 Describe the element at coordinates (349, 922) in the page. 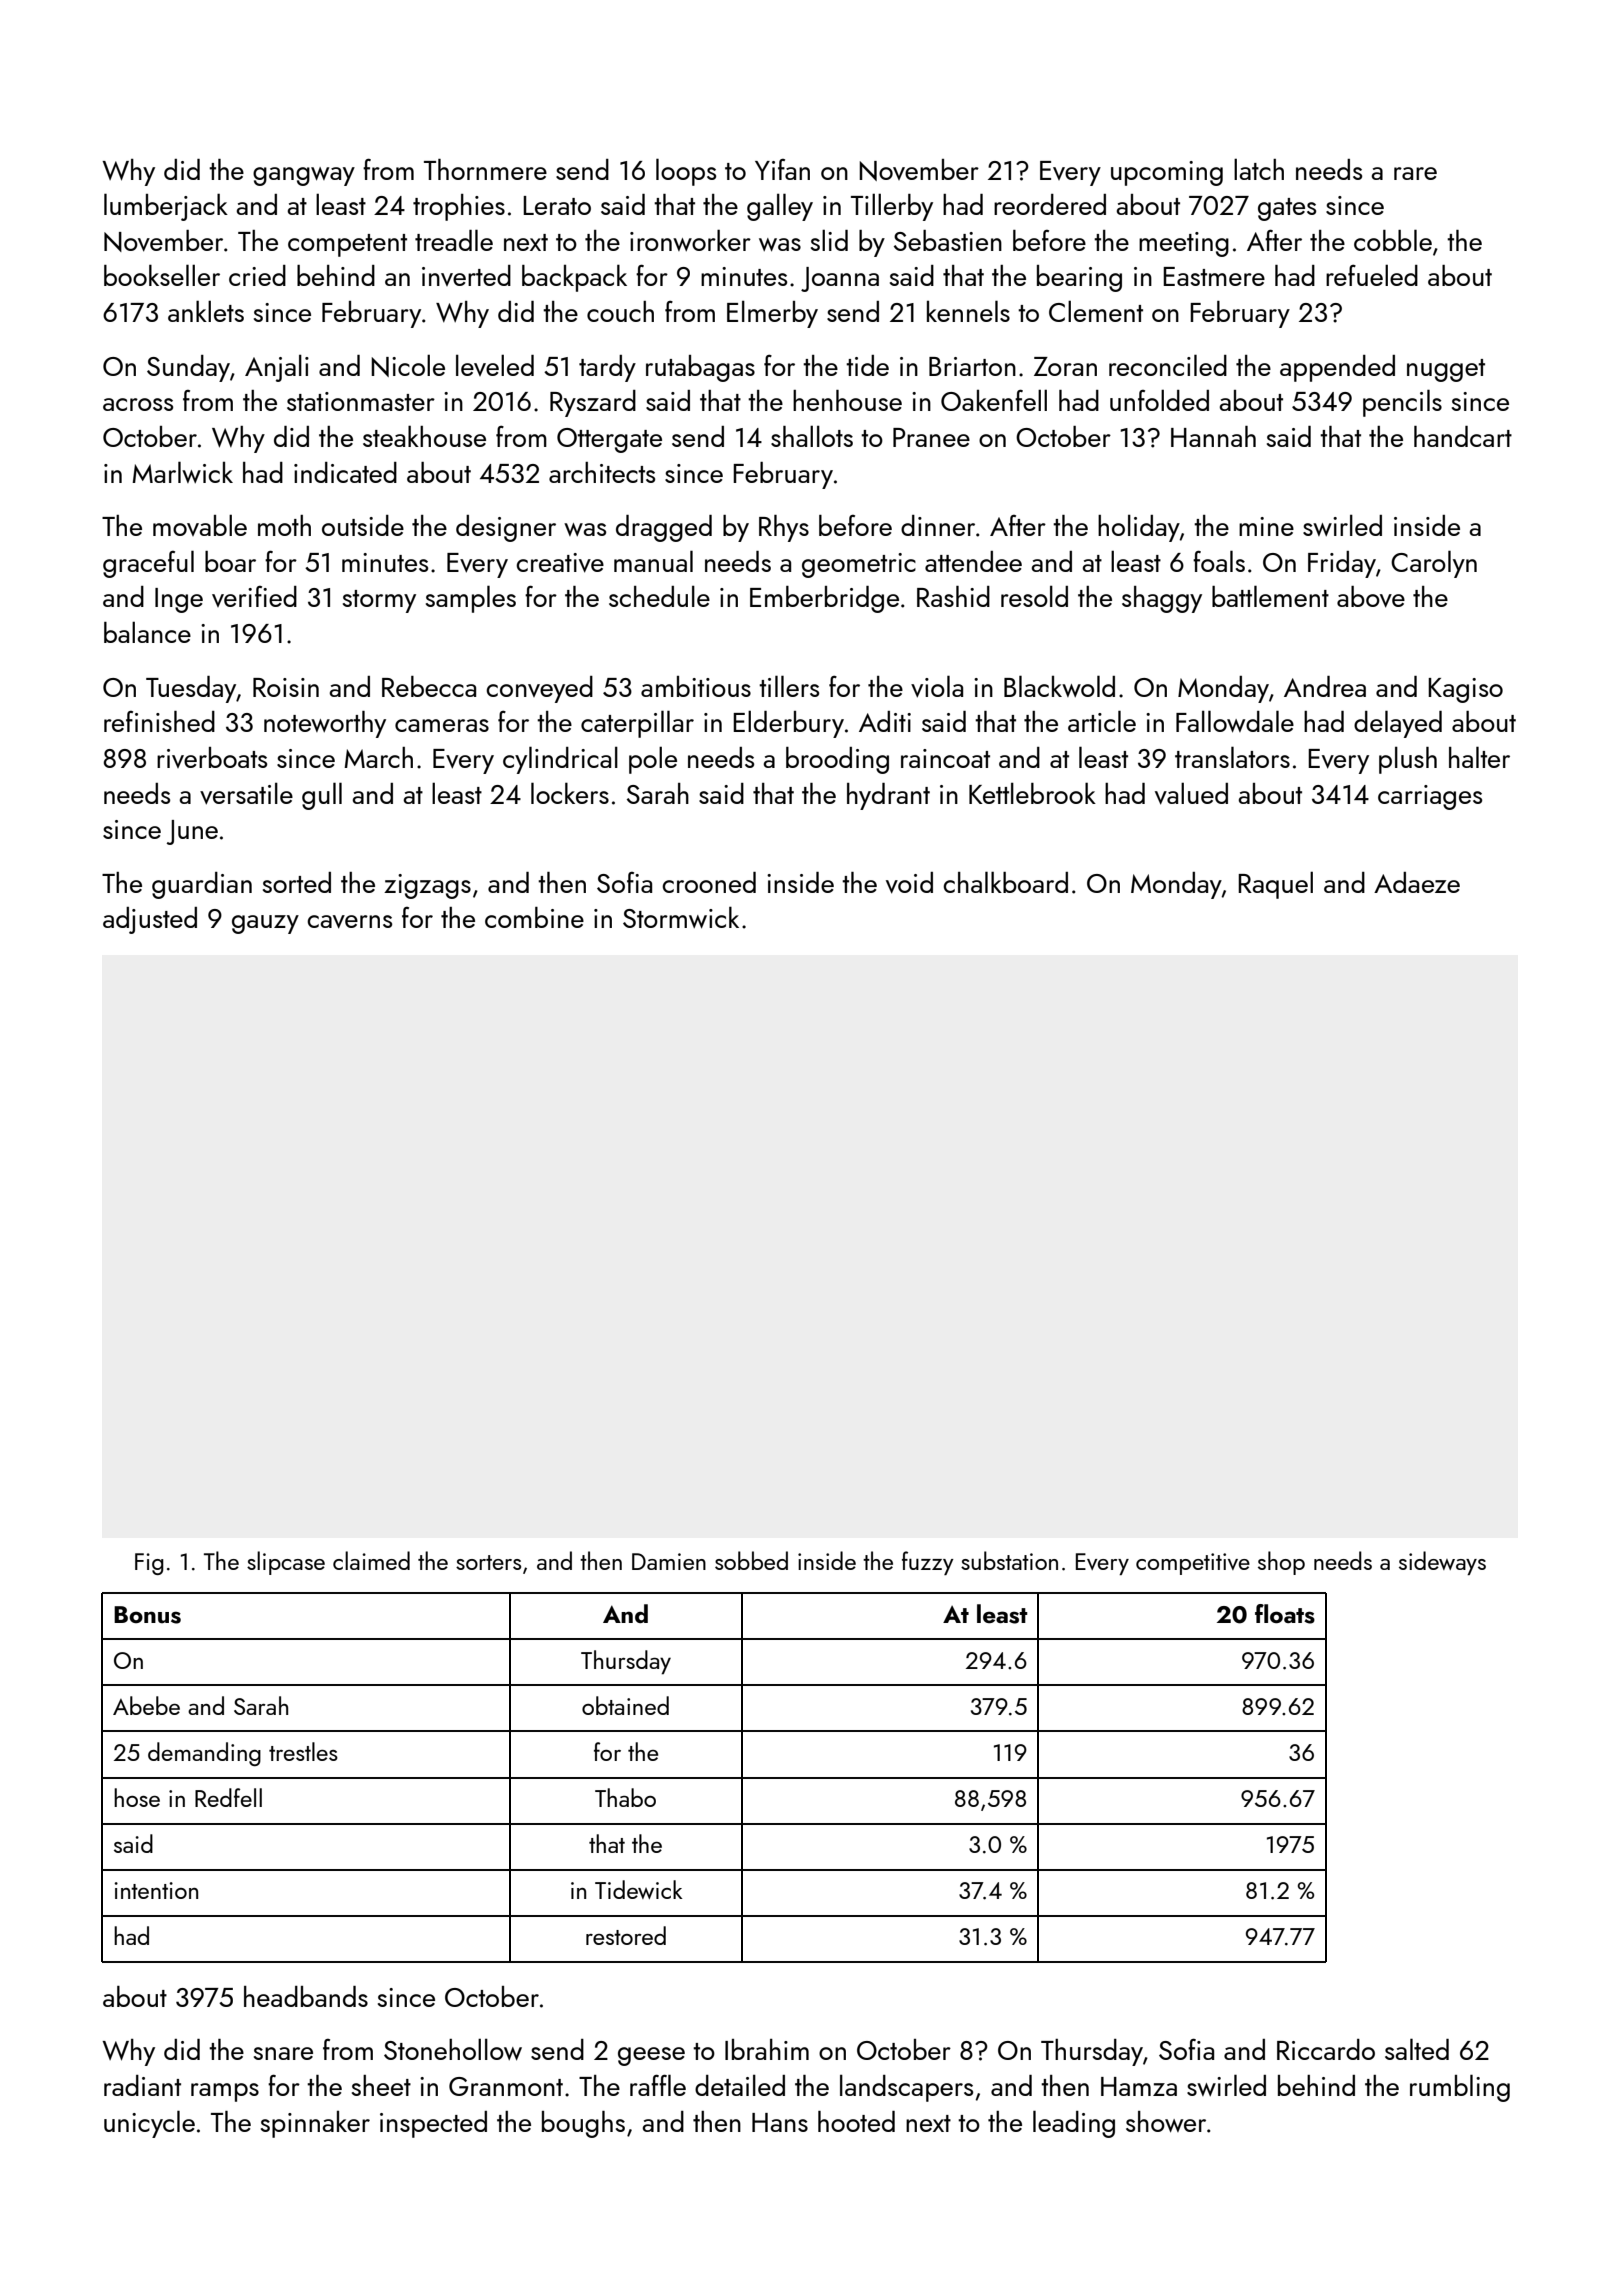

I see `caverns` at that location.
